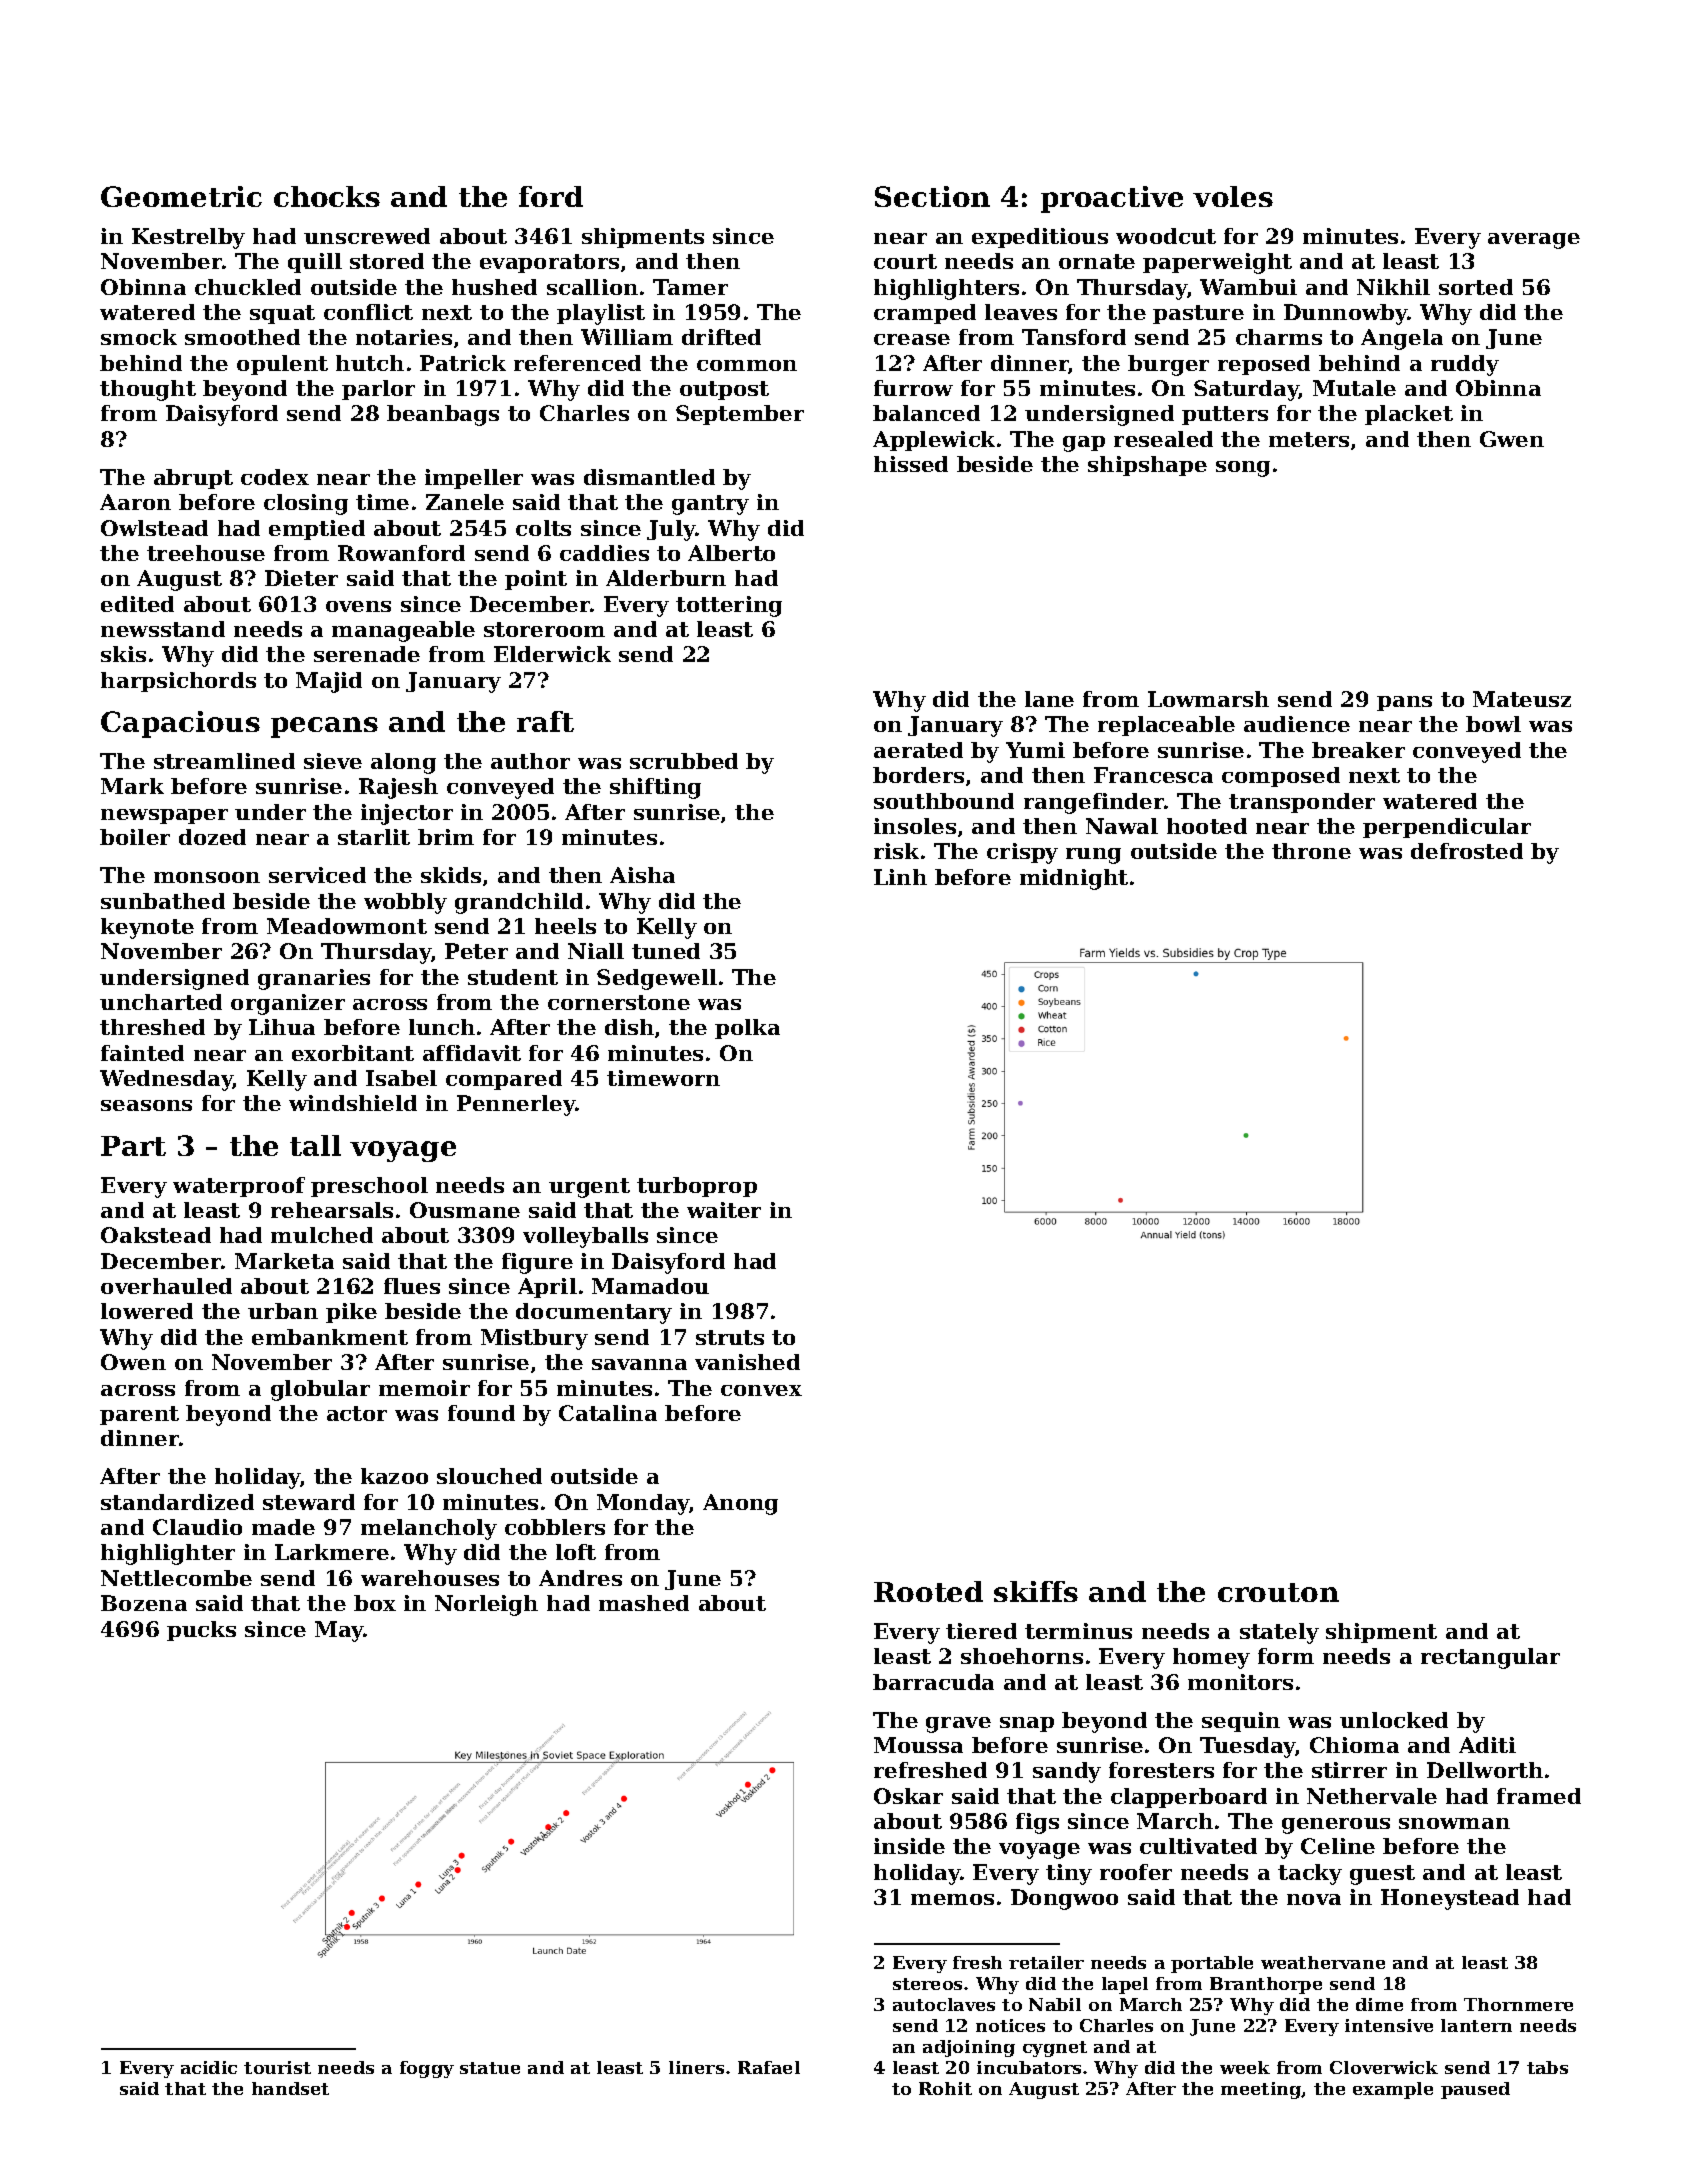  Describe the element at coordinates (644, 1603) in the page. I see `mashed` at that location.
